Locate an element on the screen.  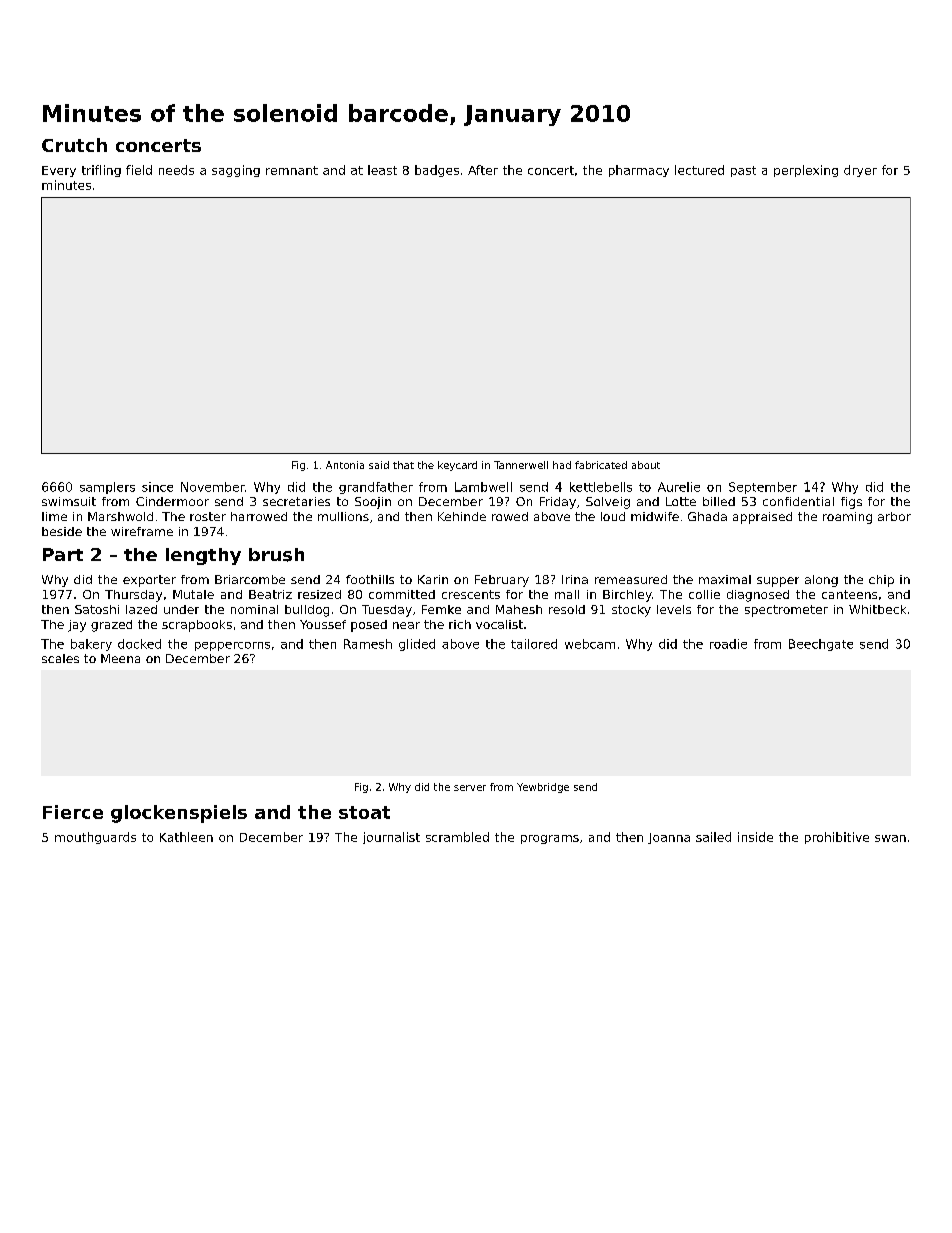
After is located at coordinates (483, 170).
